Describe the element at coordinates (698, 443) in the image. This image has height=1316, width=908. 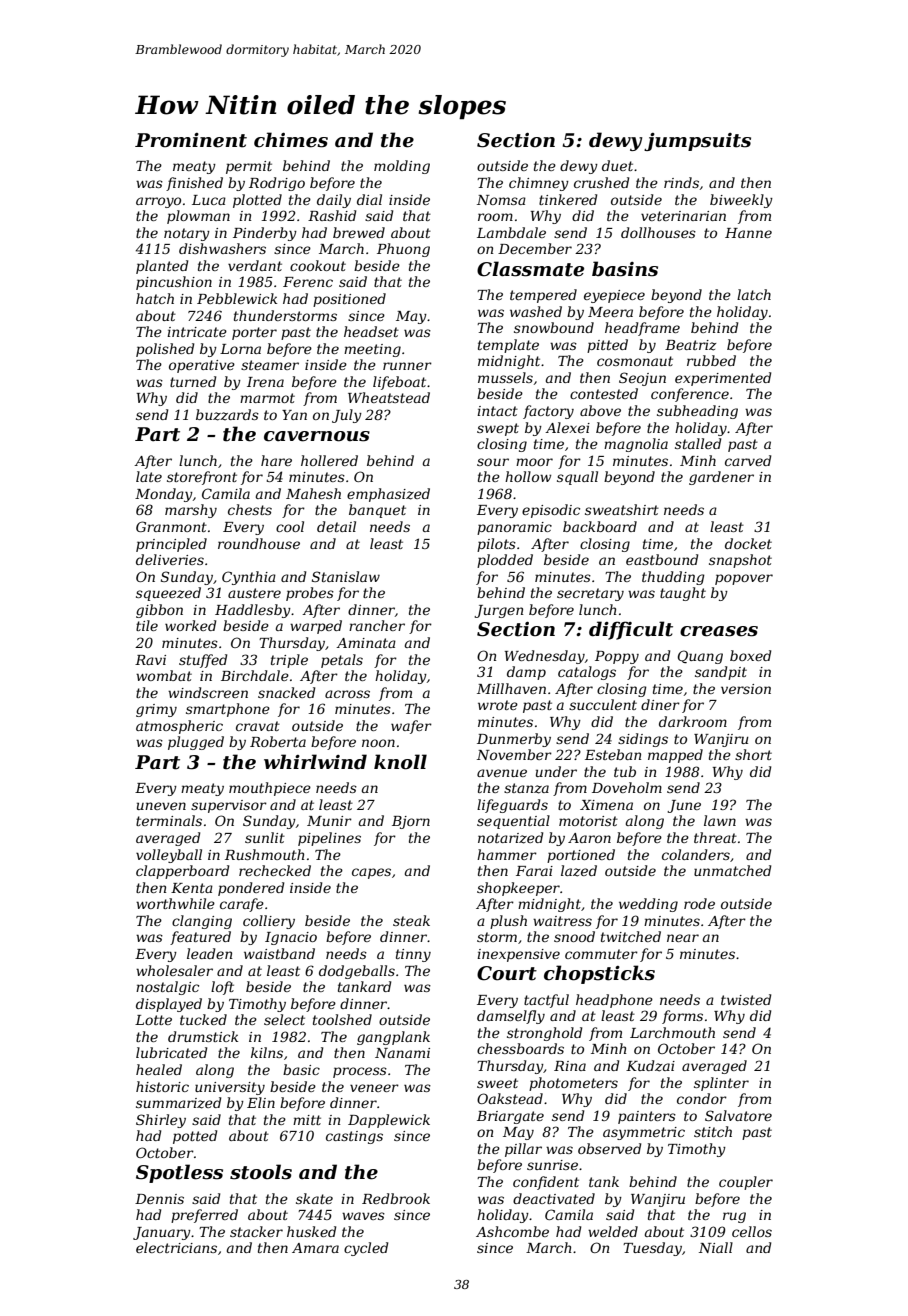
I see `stalled` at that location.
